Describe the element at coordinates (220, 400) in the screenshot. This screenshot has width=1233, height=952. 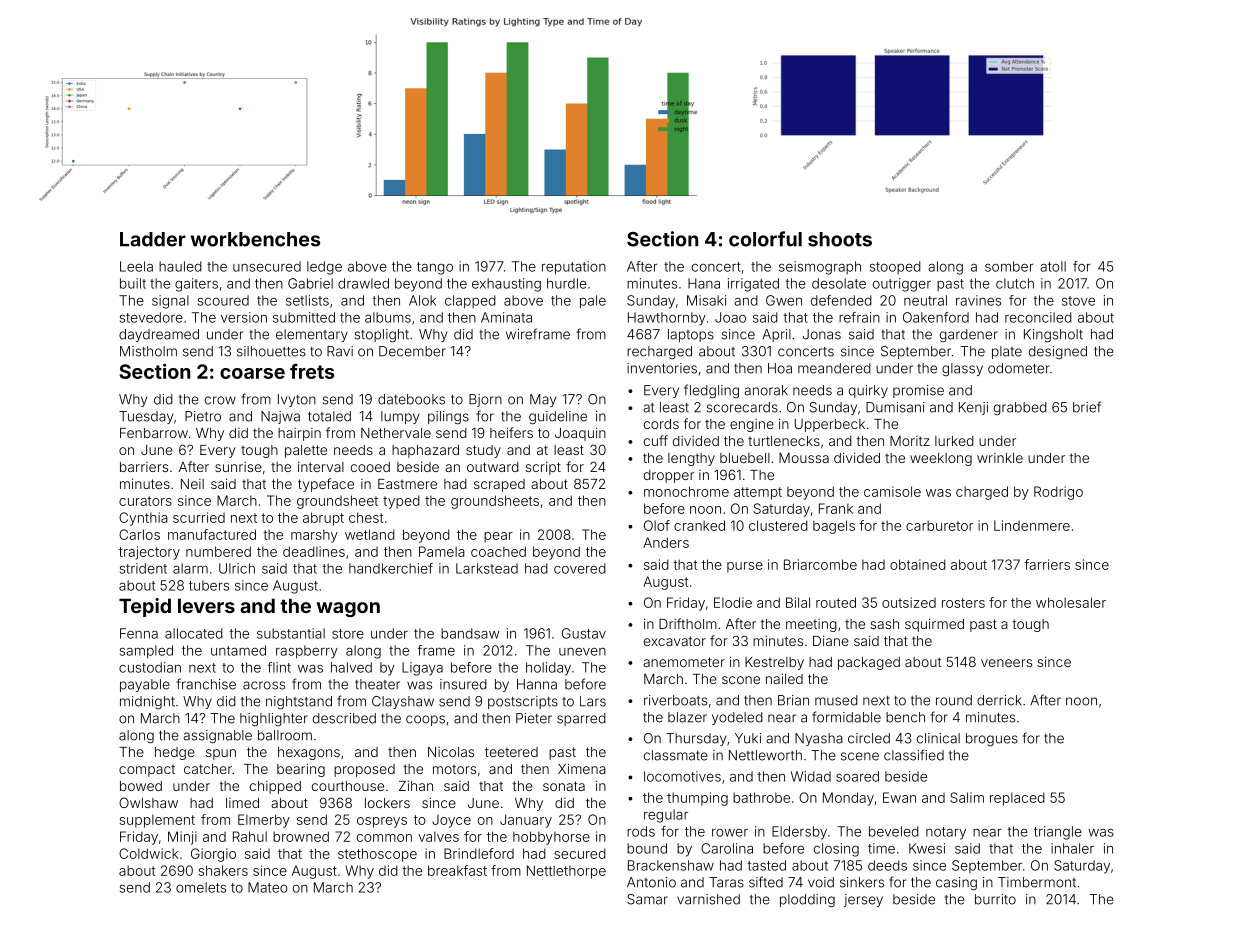
I see `crow` at that location.
